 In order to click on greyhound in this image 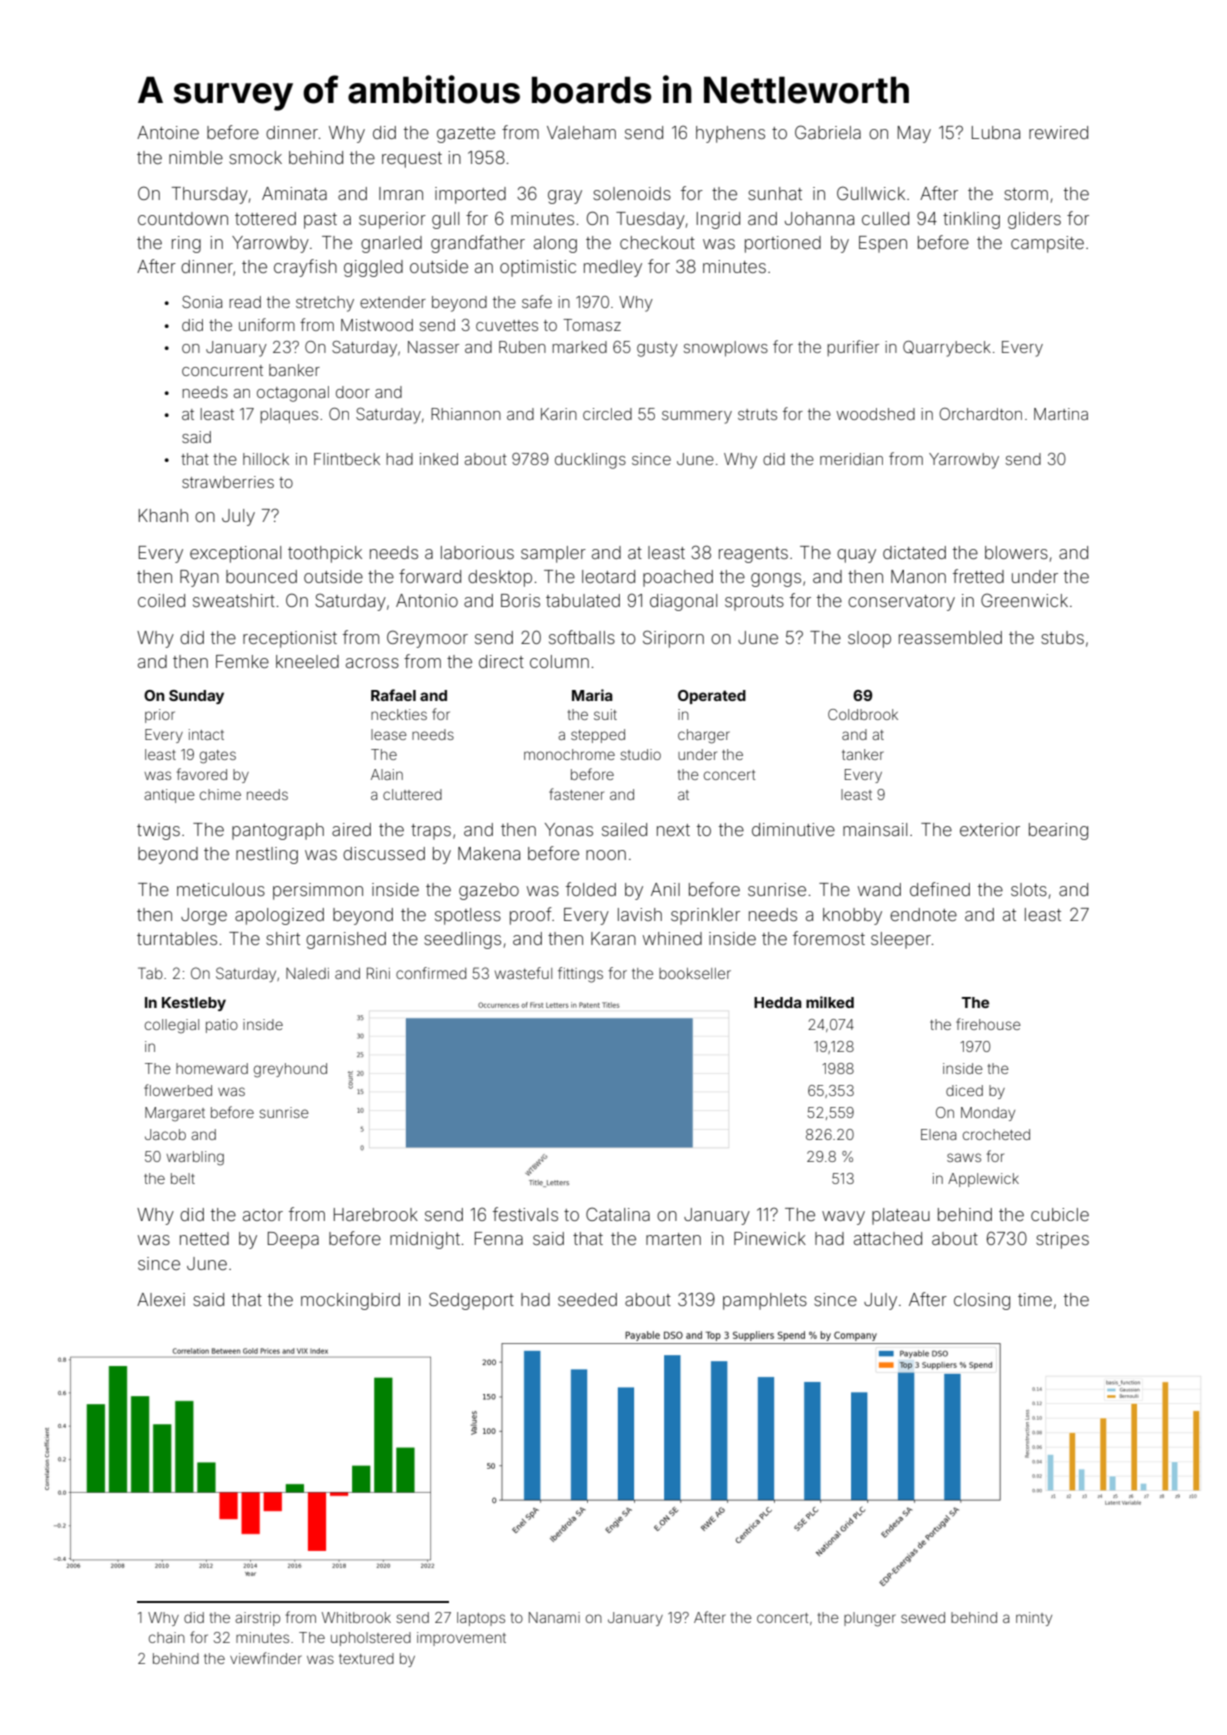, I will do `click(290, 1070)`.
